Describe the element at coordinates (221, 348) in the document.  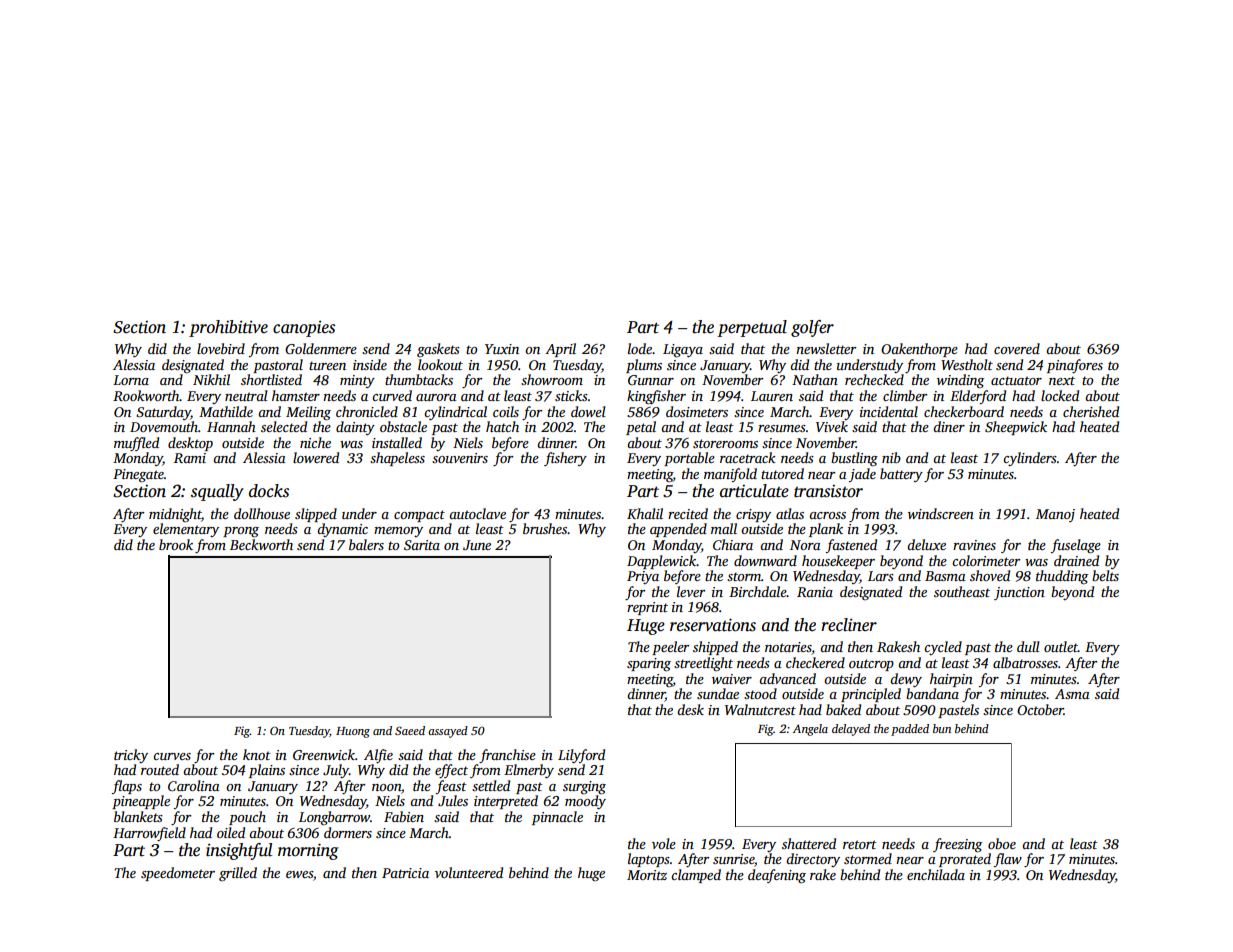
I see `lovebird` at that location.
